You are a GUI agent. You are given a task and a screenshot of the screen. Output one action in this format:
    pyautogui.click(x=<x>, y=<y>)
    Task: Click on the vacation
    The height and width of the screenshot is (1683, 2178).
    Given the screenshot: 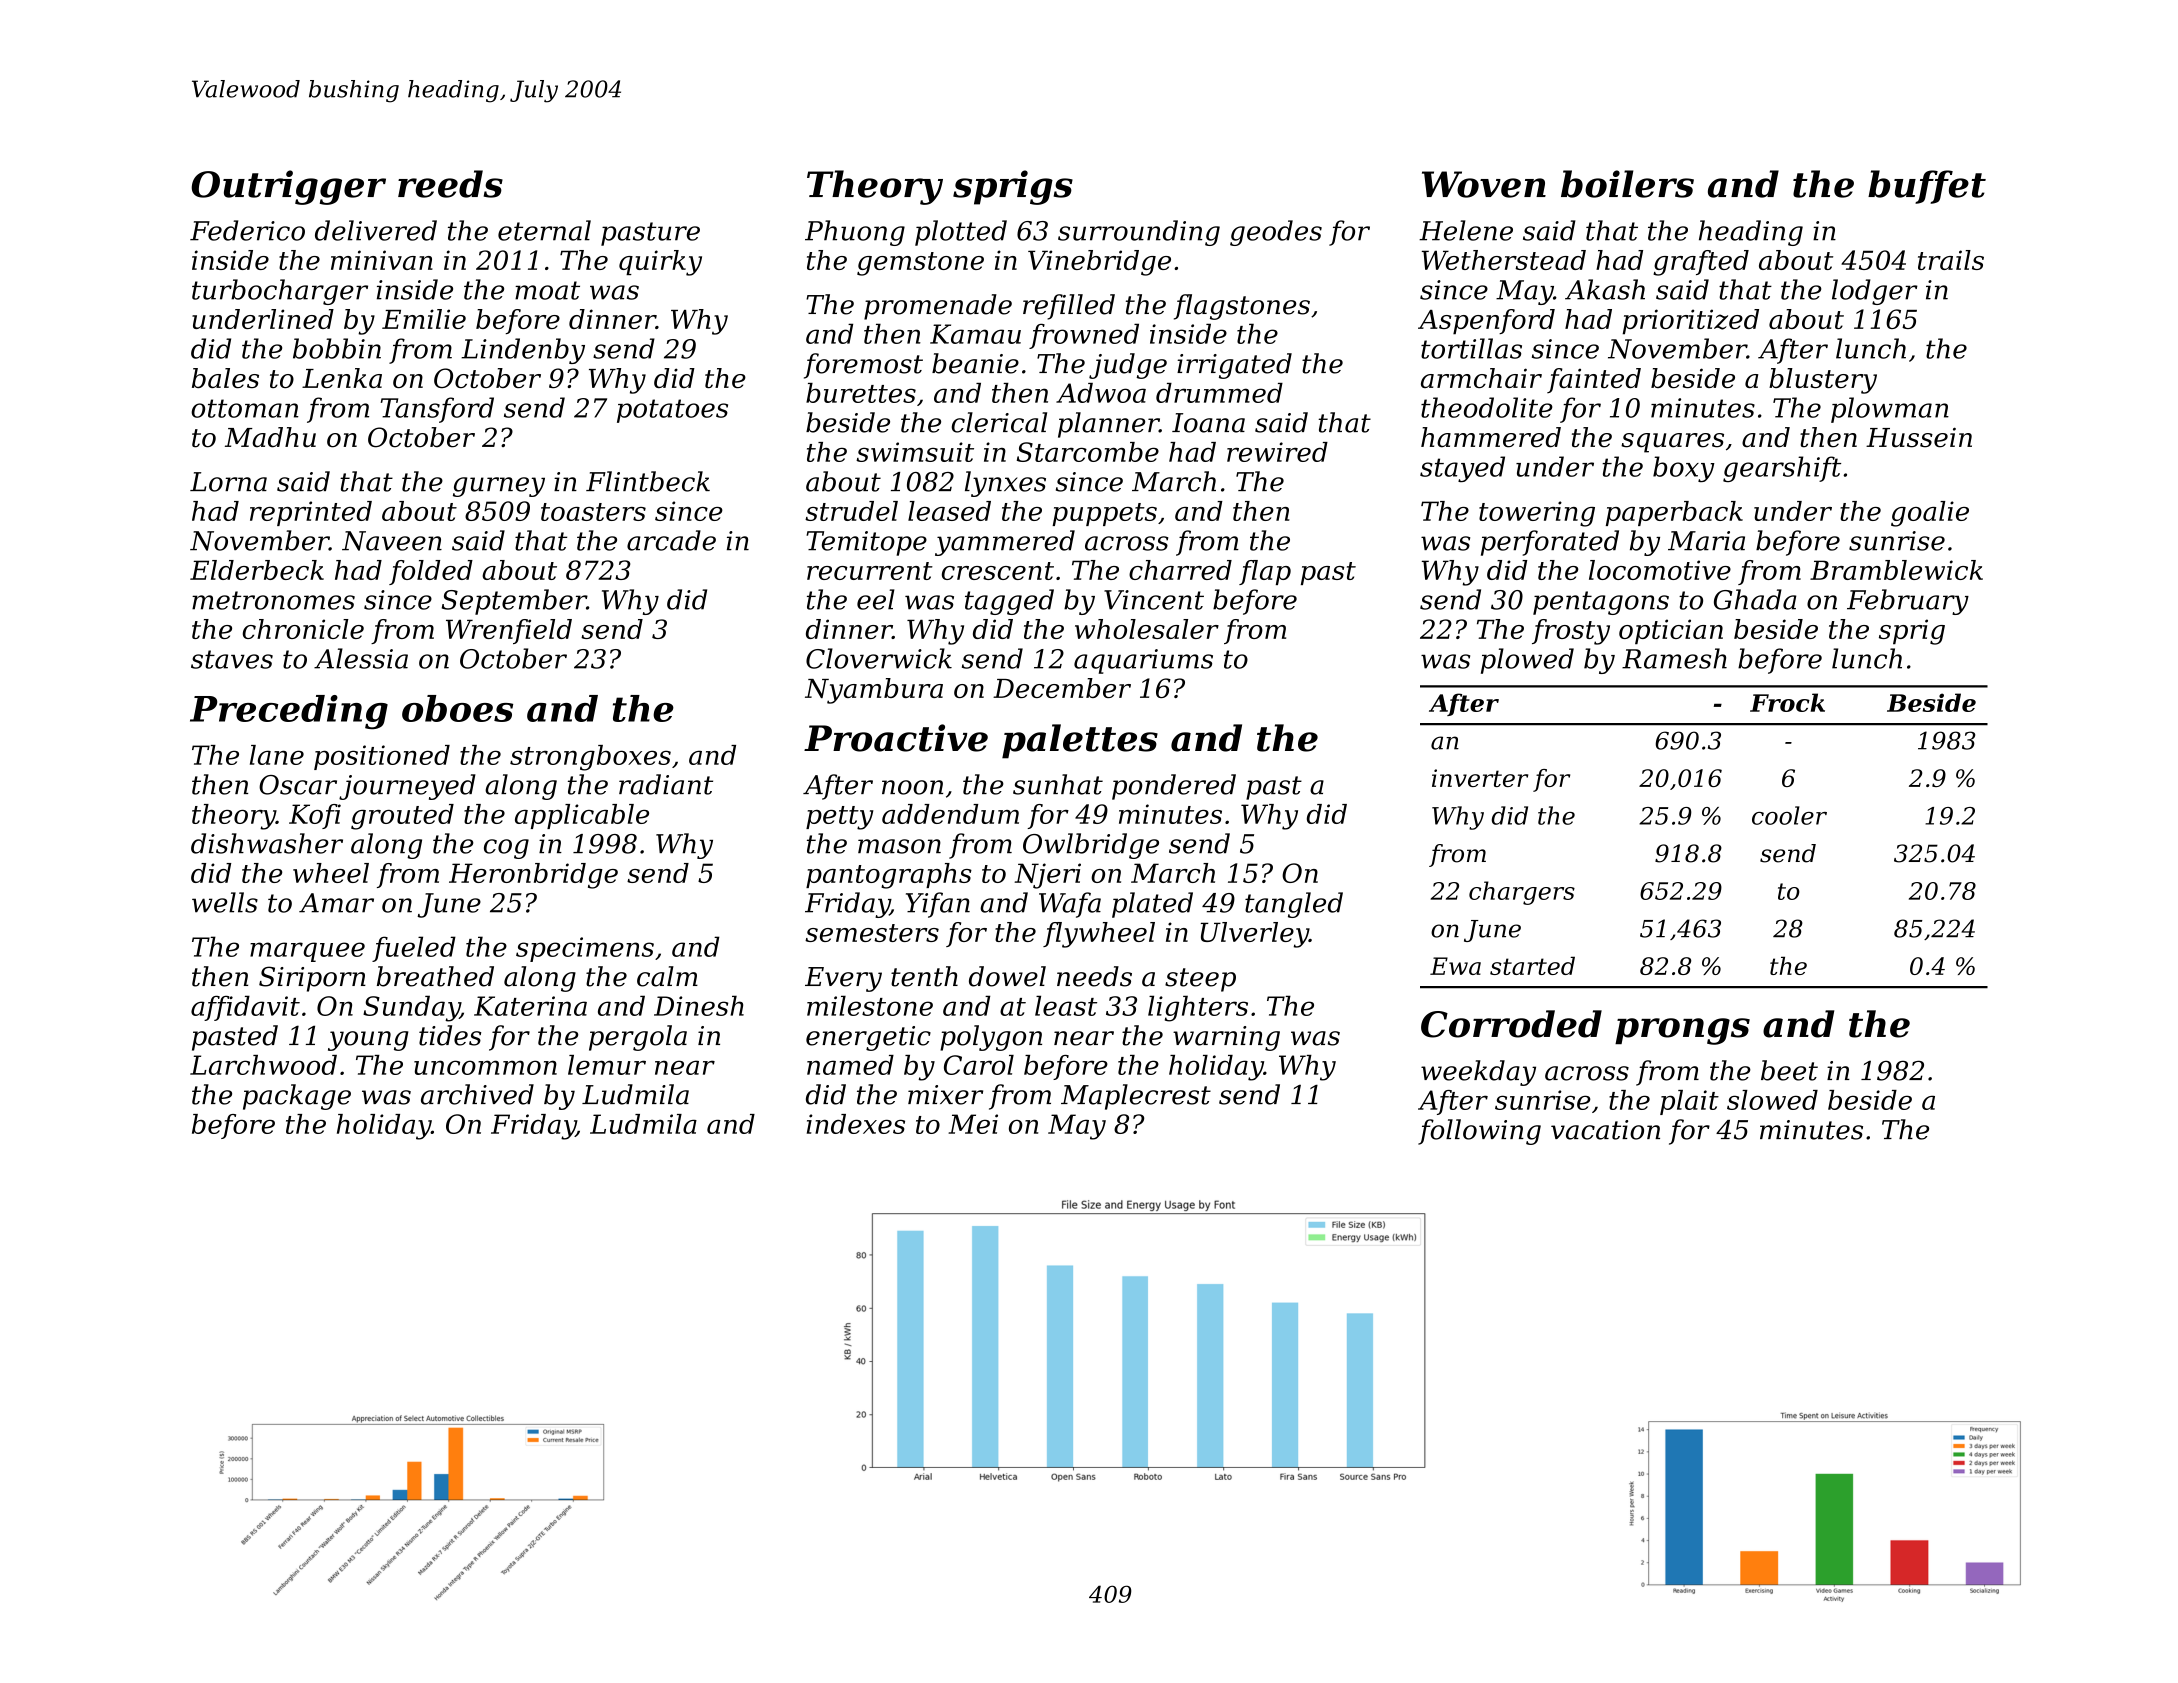 What is the action you would take?
    pyautogui.click(x=1605, y=1130)
